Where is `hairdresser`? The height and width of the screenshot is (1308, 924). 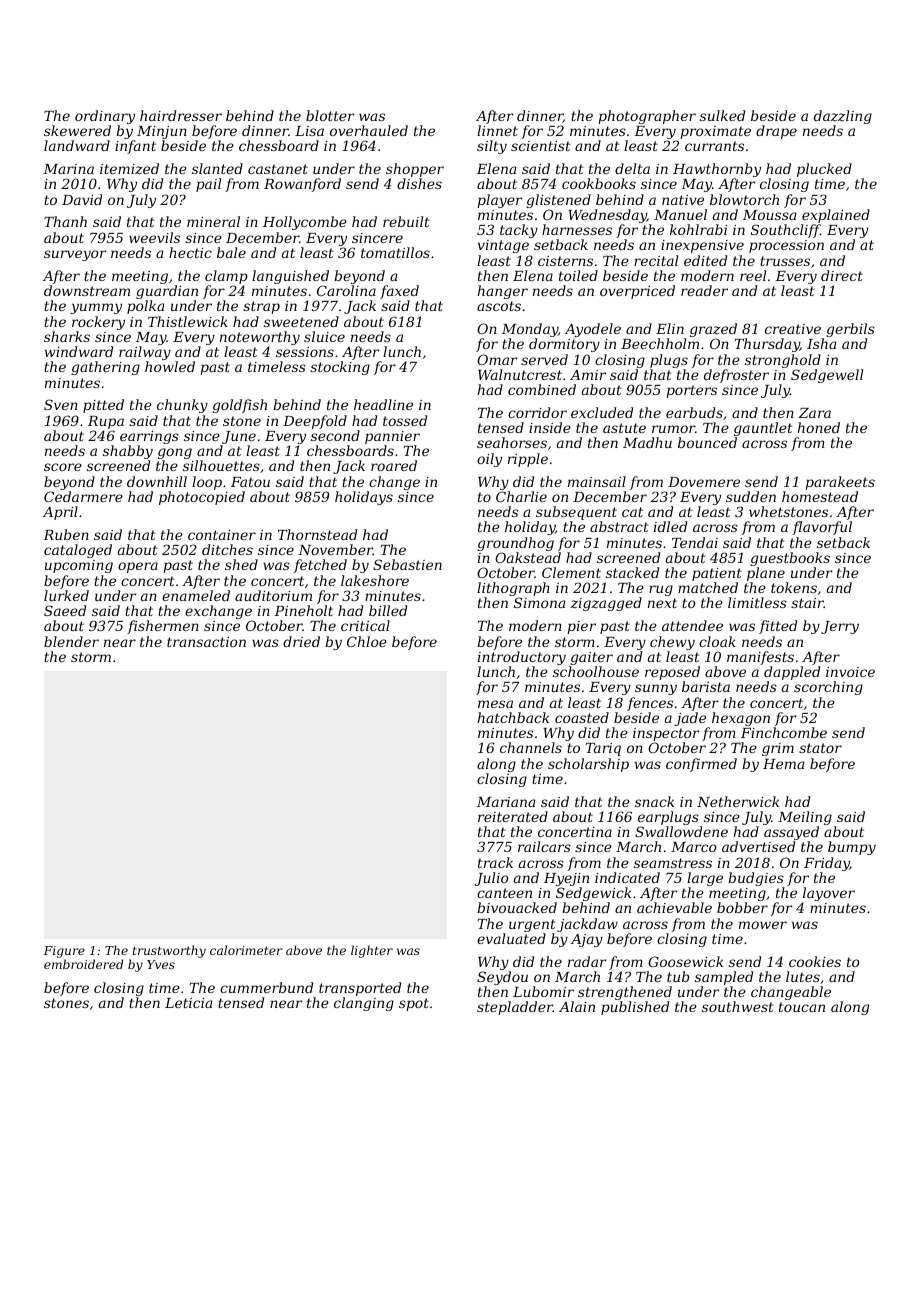 hairdresser is located at coordinates (181, 115).
